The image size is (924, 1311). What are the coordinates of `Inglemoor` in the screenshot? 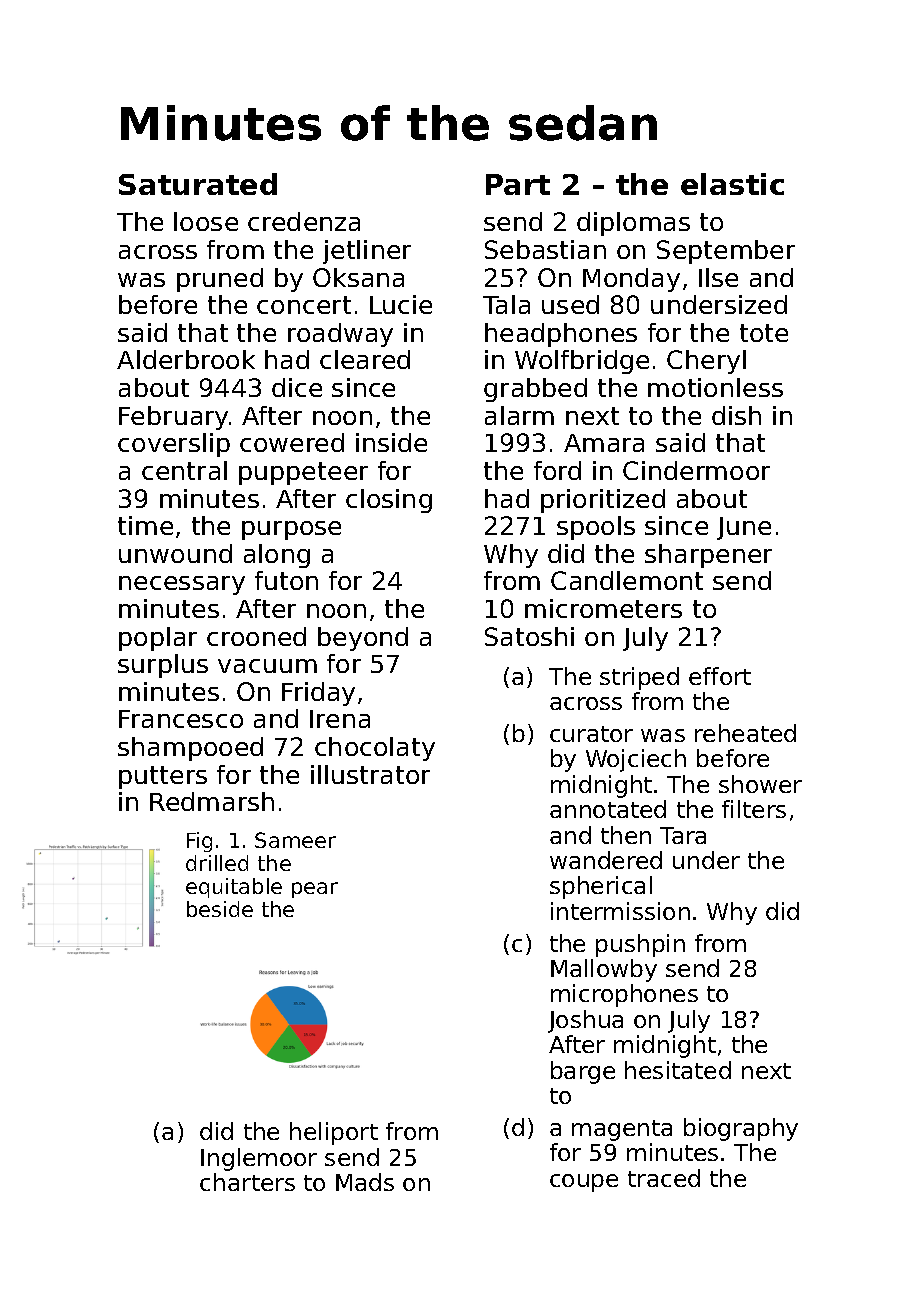 It's located at (259, 1159).
